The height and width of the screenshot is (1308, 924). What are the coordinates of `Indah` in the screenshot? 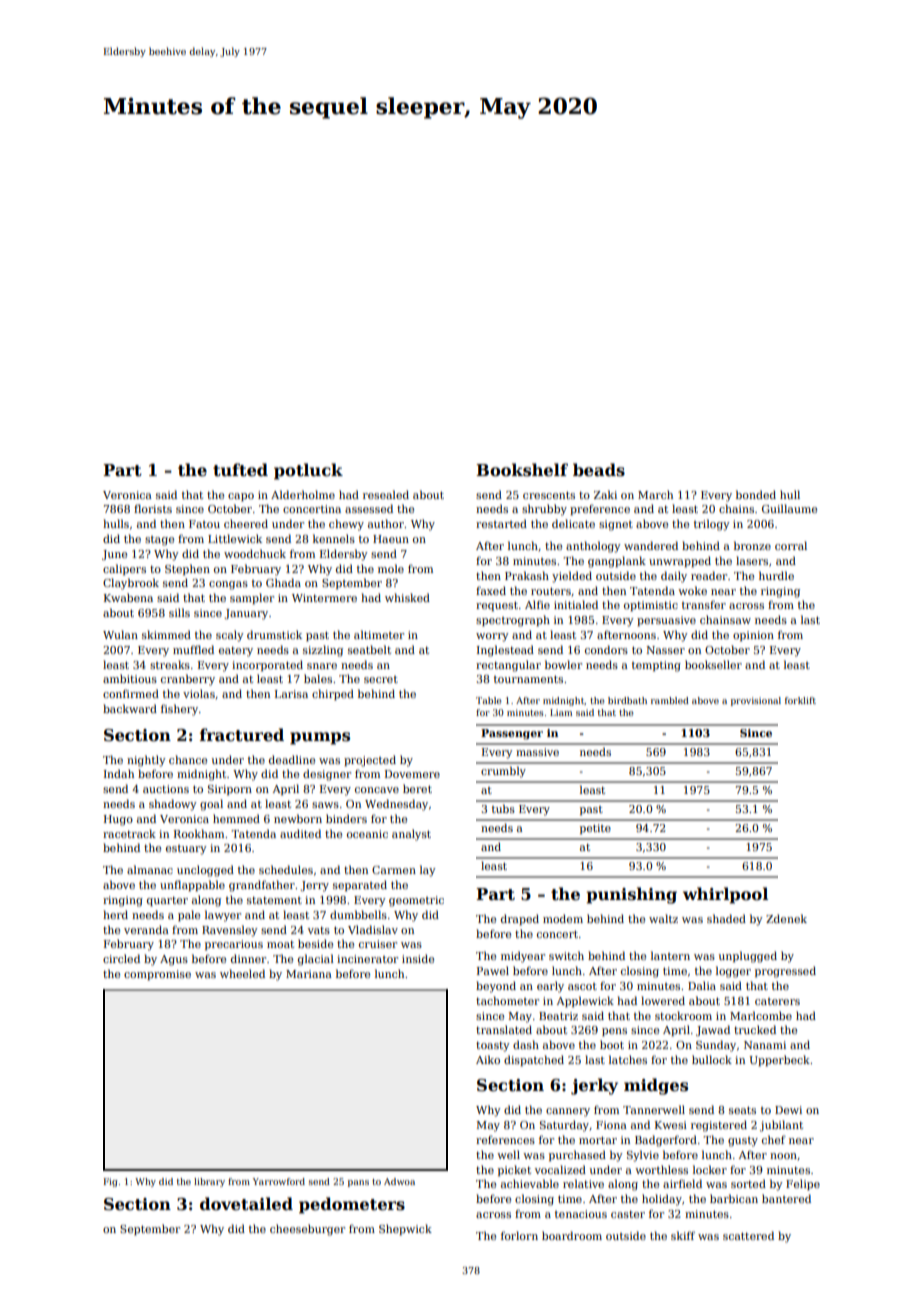 It's located at (119, 773).
